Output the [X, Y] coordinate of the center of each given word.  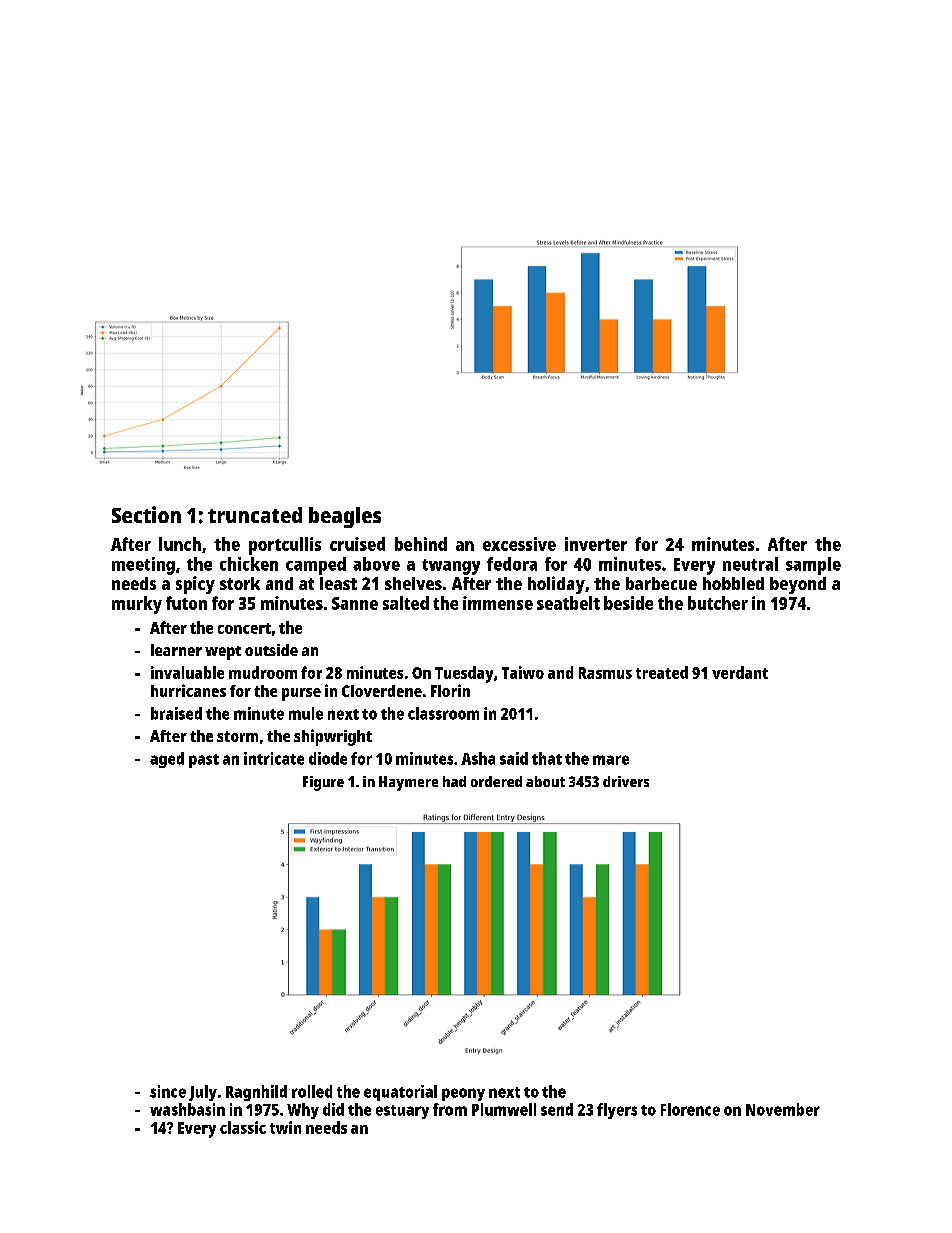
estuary [402, 1112]
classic [243, 1127]
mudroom [263, 672]
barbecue [661, 583]
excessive [519, 544]
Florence [690, 1109]
